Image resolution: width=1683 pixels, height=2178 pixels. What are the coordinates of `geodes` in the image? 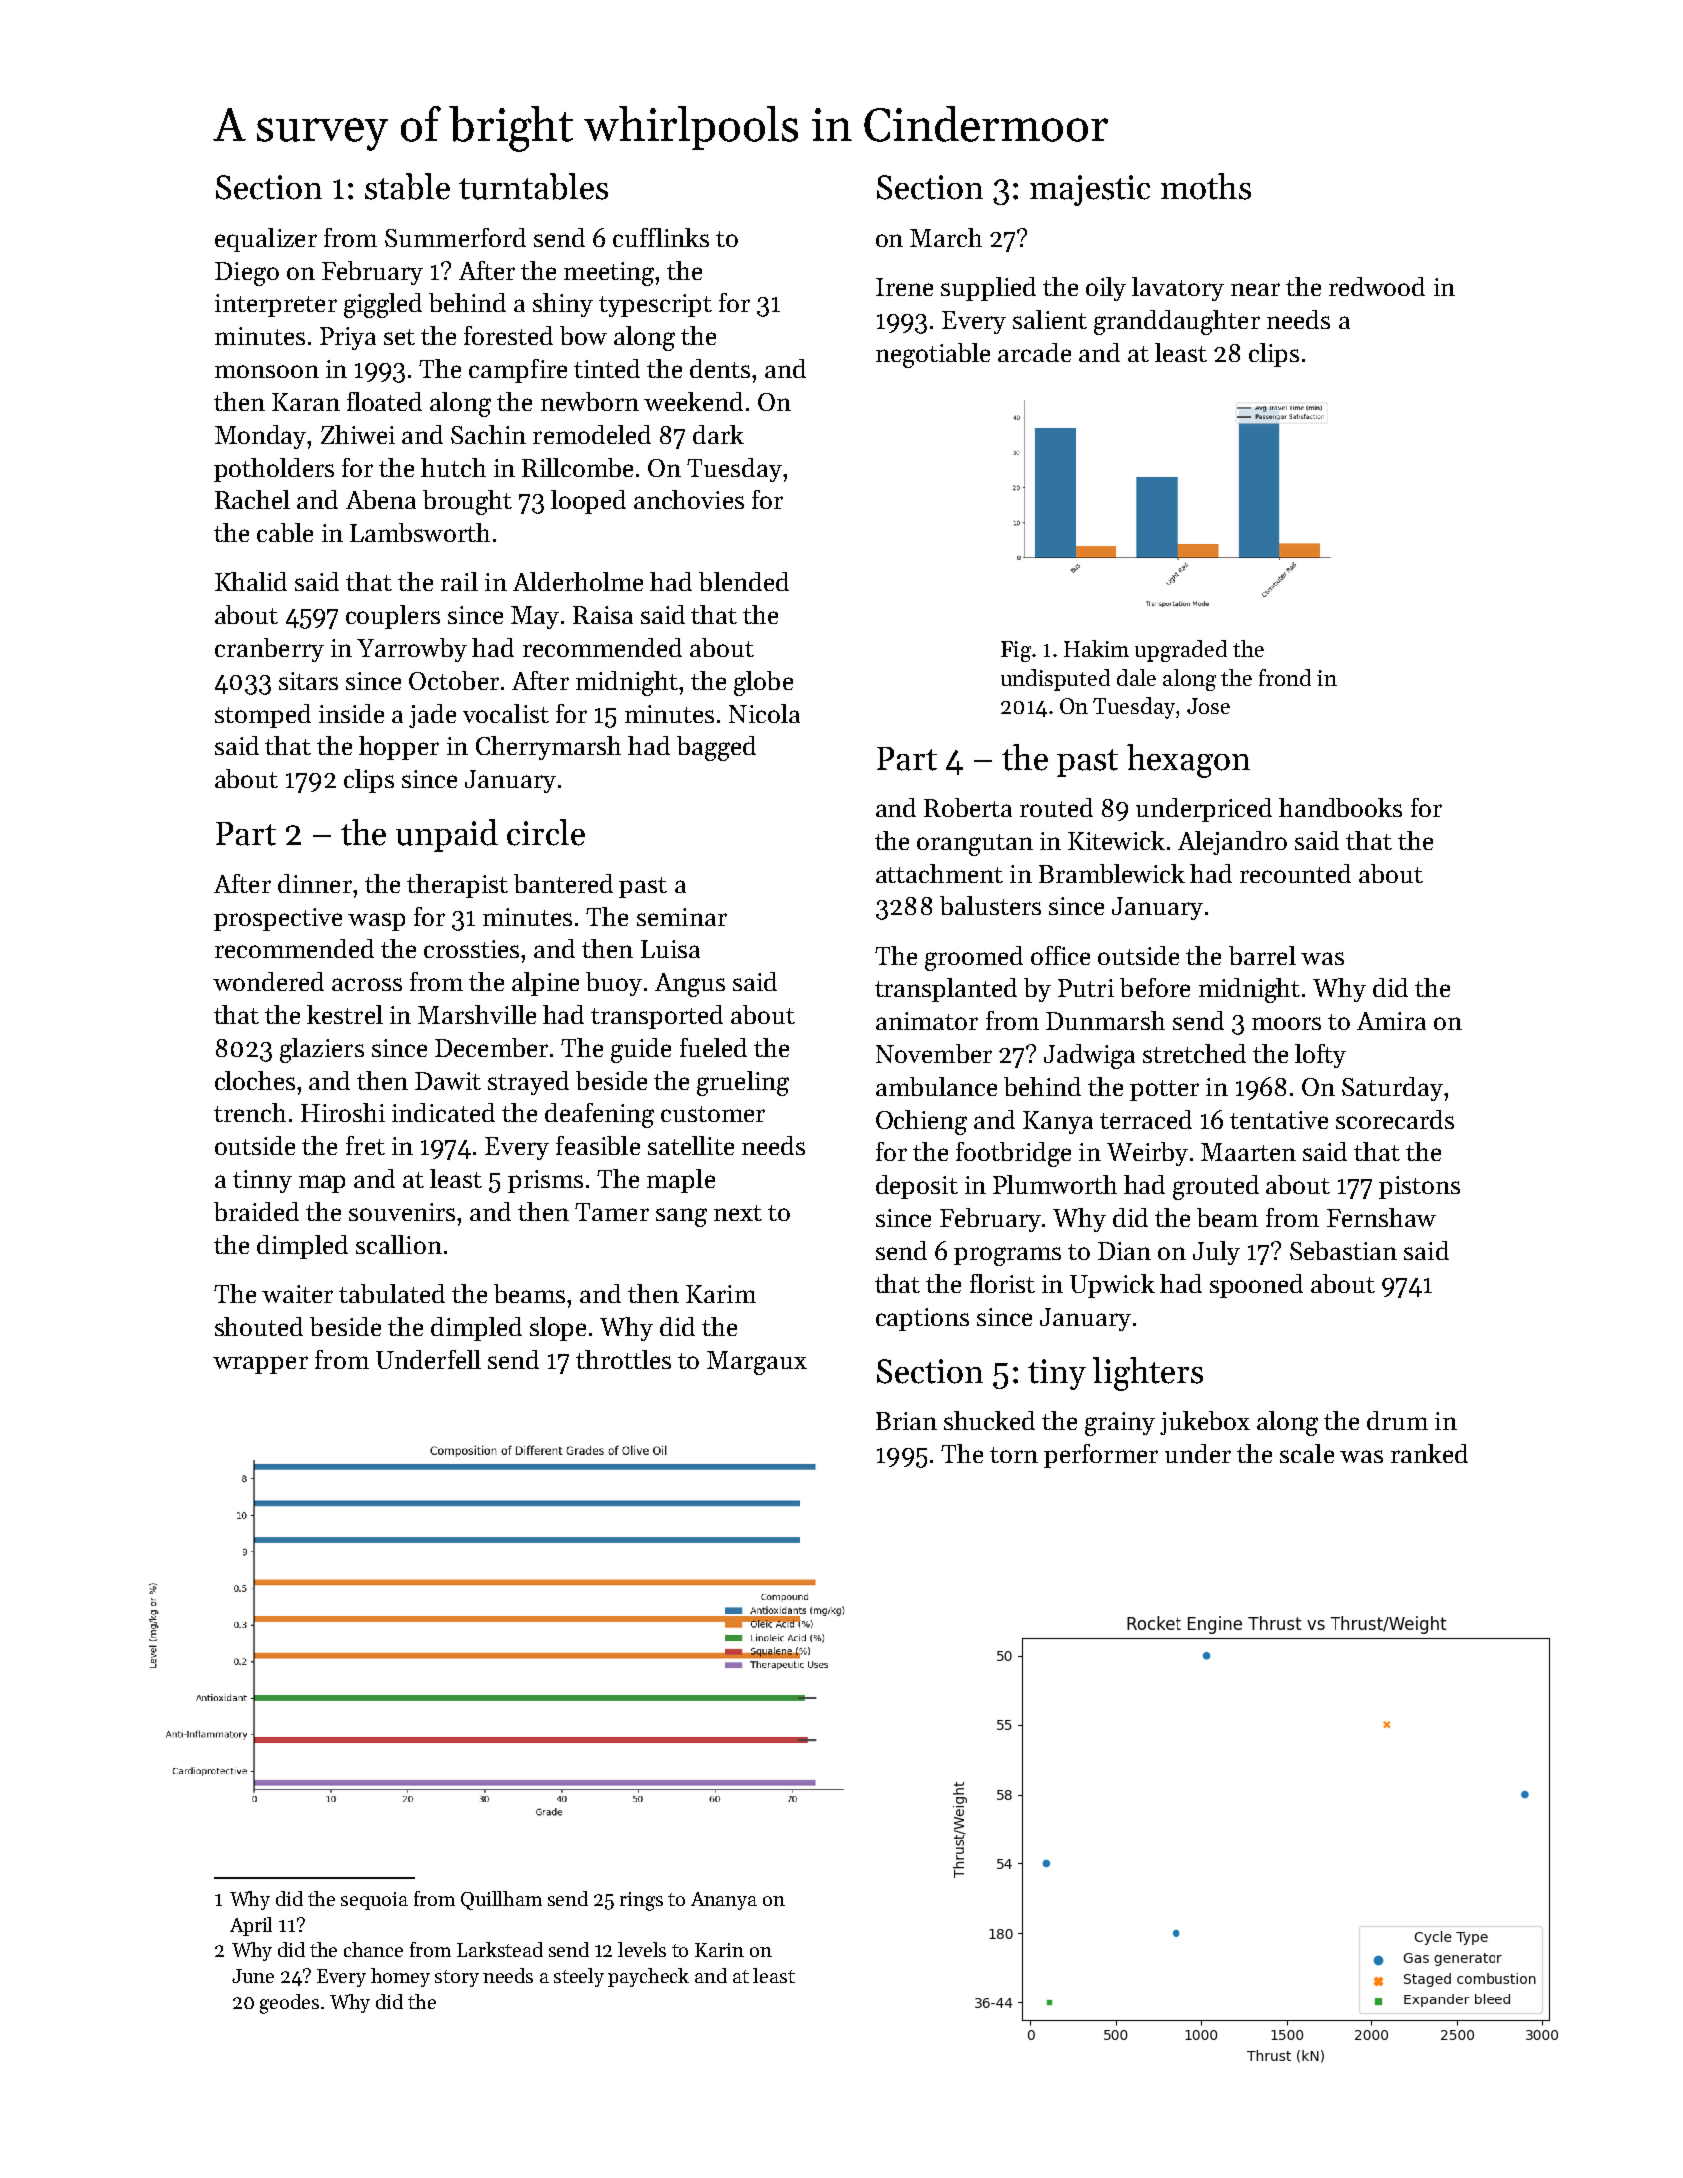 It's located at (289, 2004).
